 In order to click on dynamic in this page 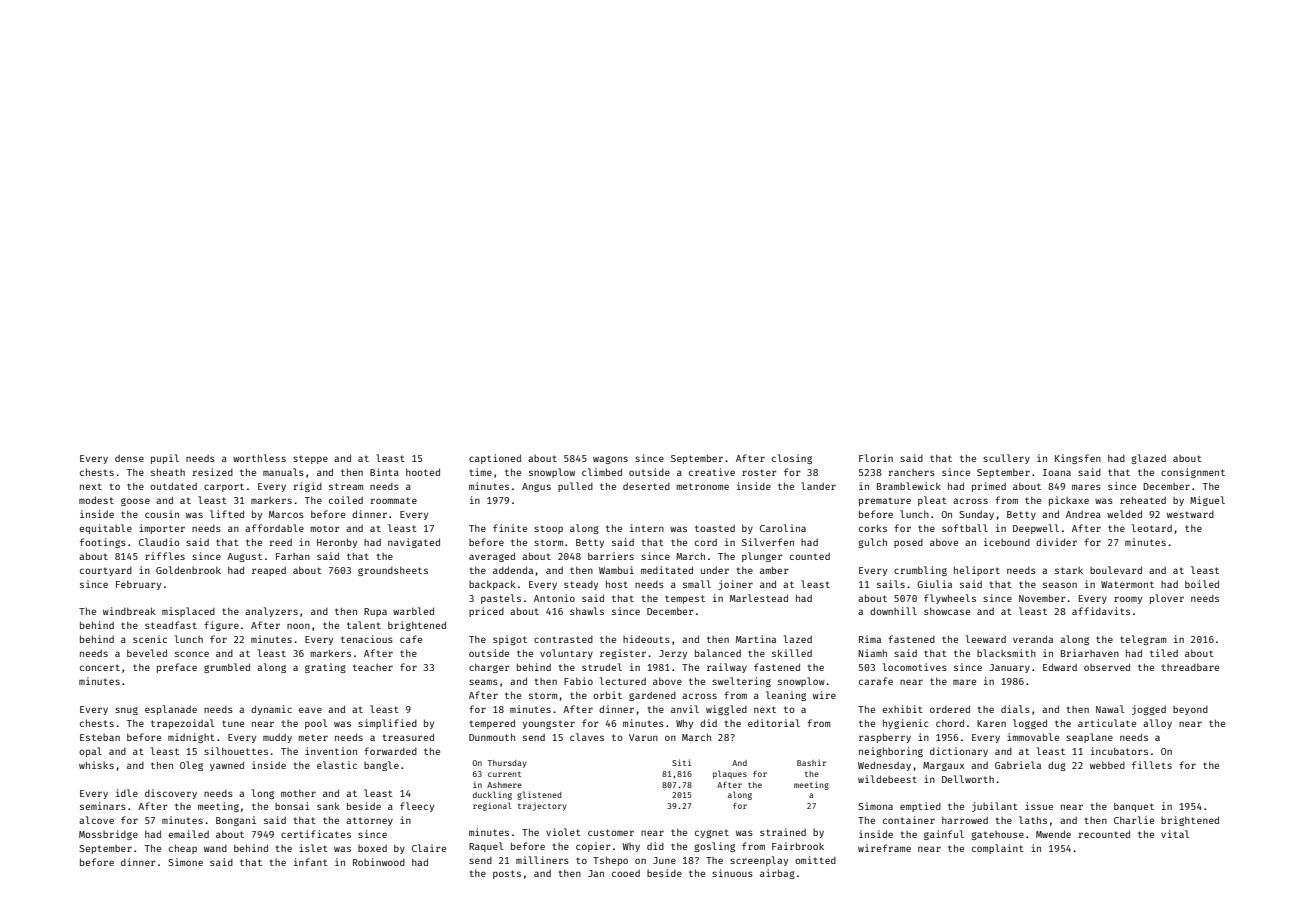, I will do `click(271, 710)`.
